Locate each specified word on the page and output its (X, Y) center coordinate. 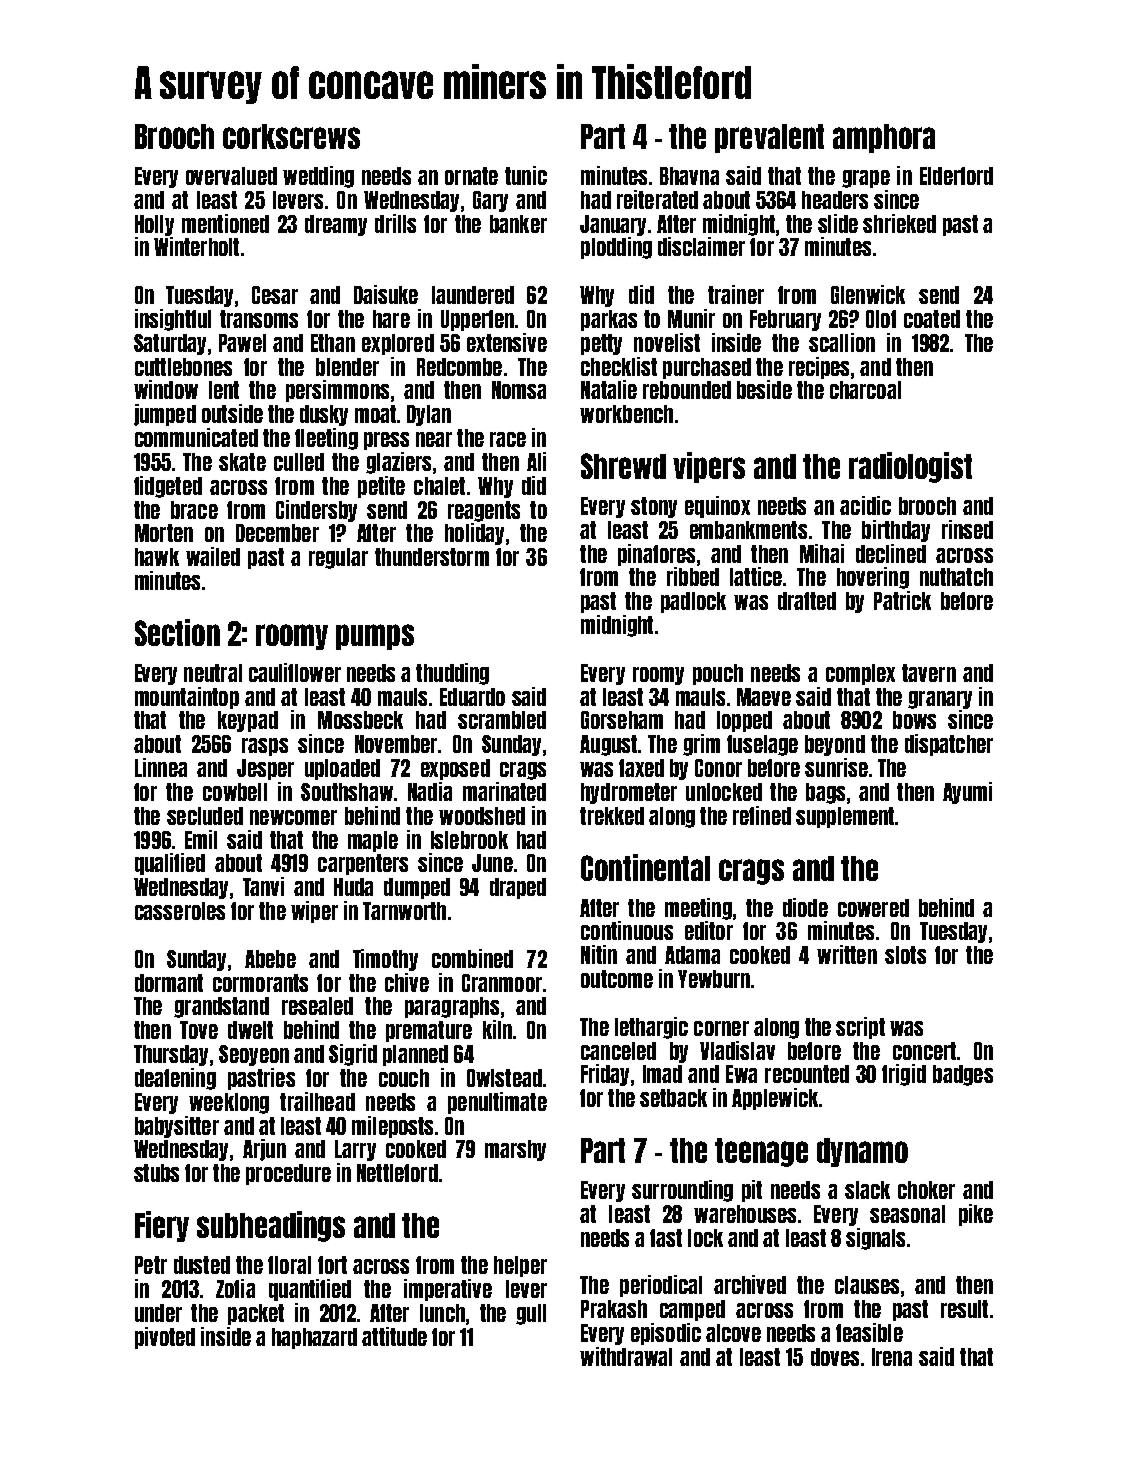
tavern (929, 673)
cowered (873, 908)
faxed (641, 768)
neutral (213, 673)
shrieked (899, 223)
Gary (490, 201)
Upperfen (477, 320)
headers (835, 200)
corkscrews (291, 136)
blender (347, 367)
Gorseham (622, 720)
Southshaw (347, 792)
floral (289, 1265)
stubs (156, 1173)
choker (926, 1190)
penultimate (497, 1103)
